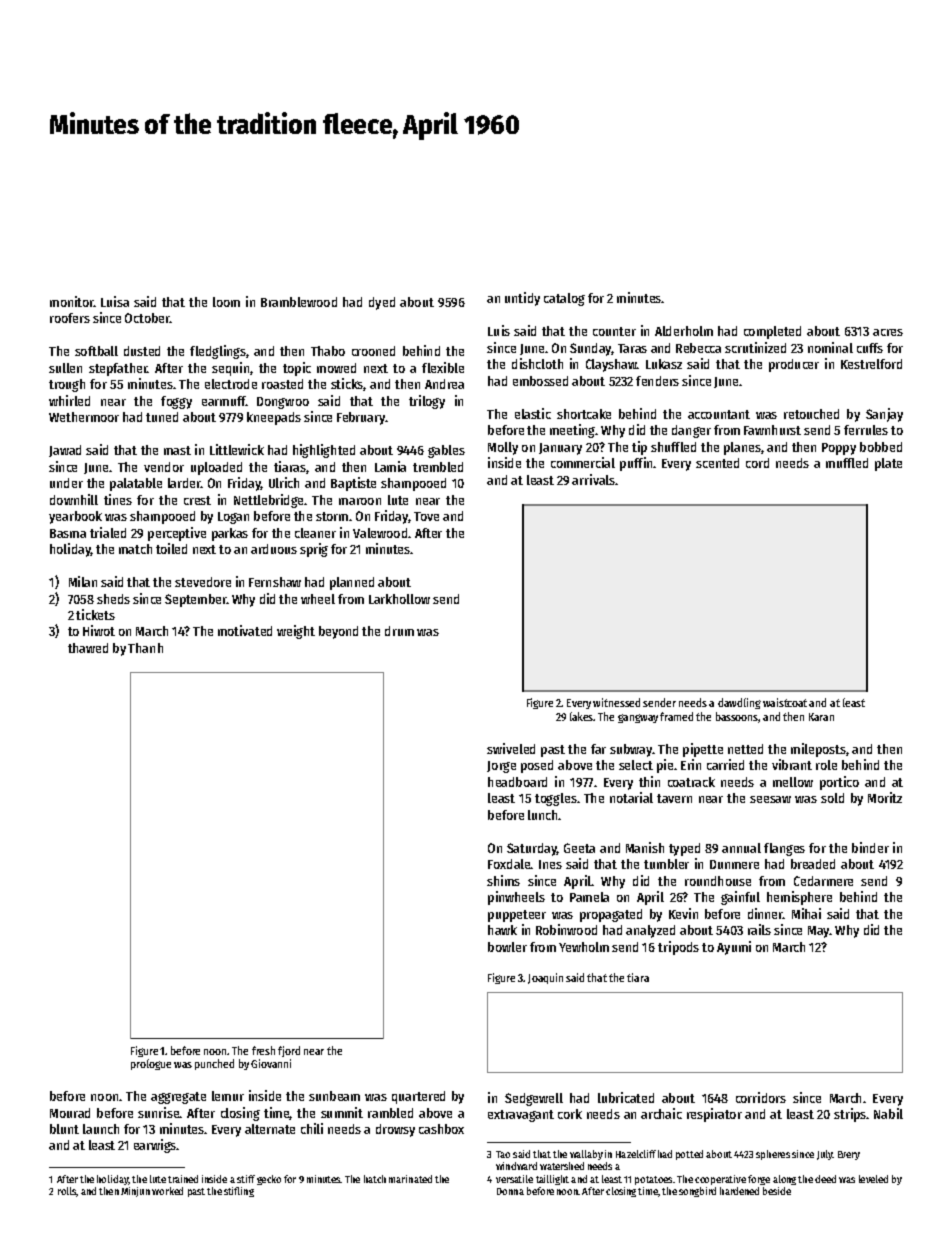 The image size is (952, 1233). I want to click on dyed, so click(382, 303).
